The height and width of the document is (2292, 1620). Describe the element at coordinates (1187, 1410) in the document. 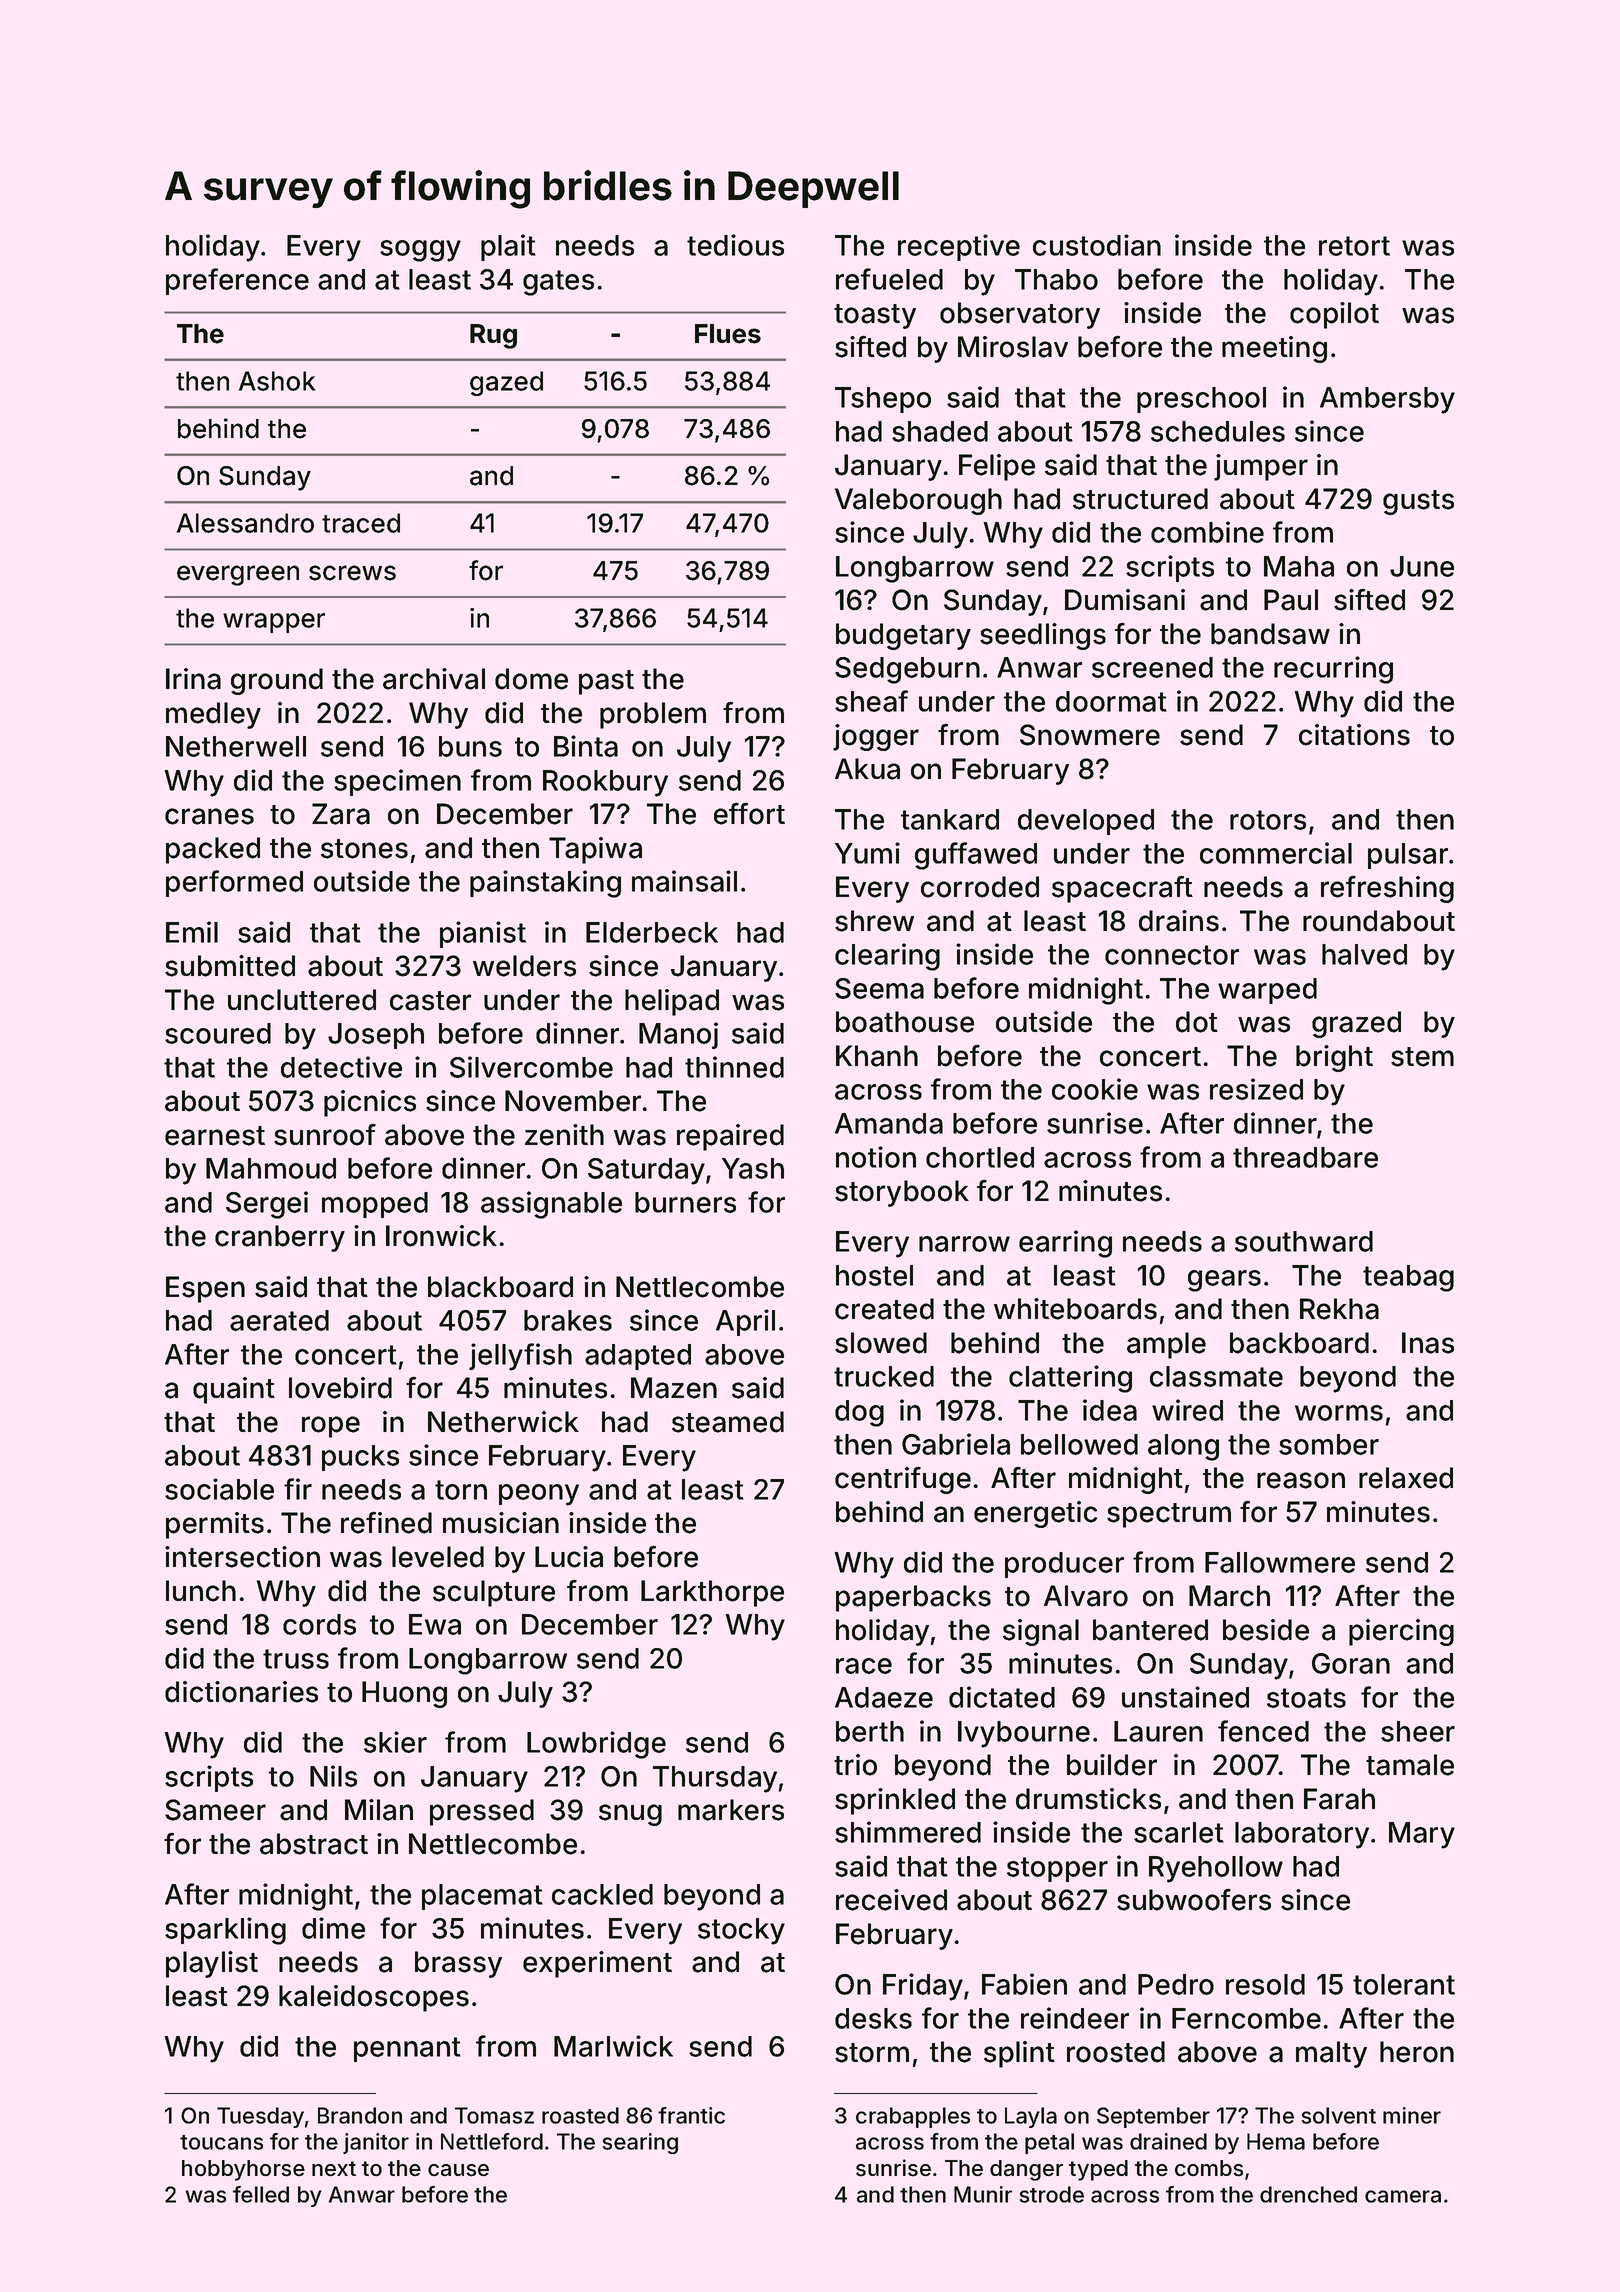

I see `wired` at that location.
